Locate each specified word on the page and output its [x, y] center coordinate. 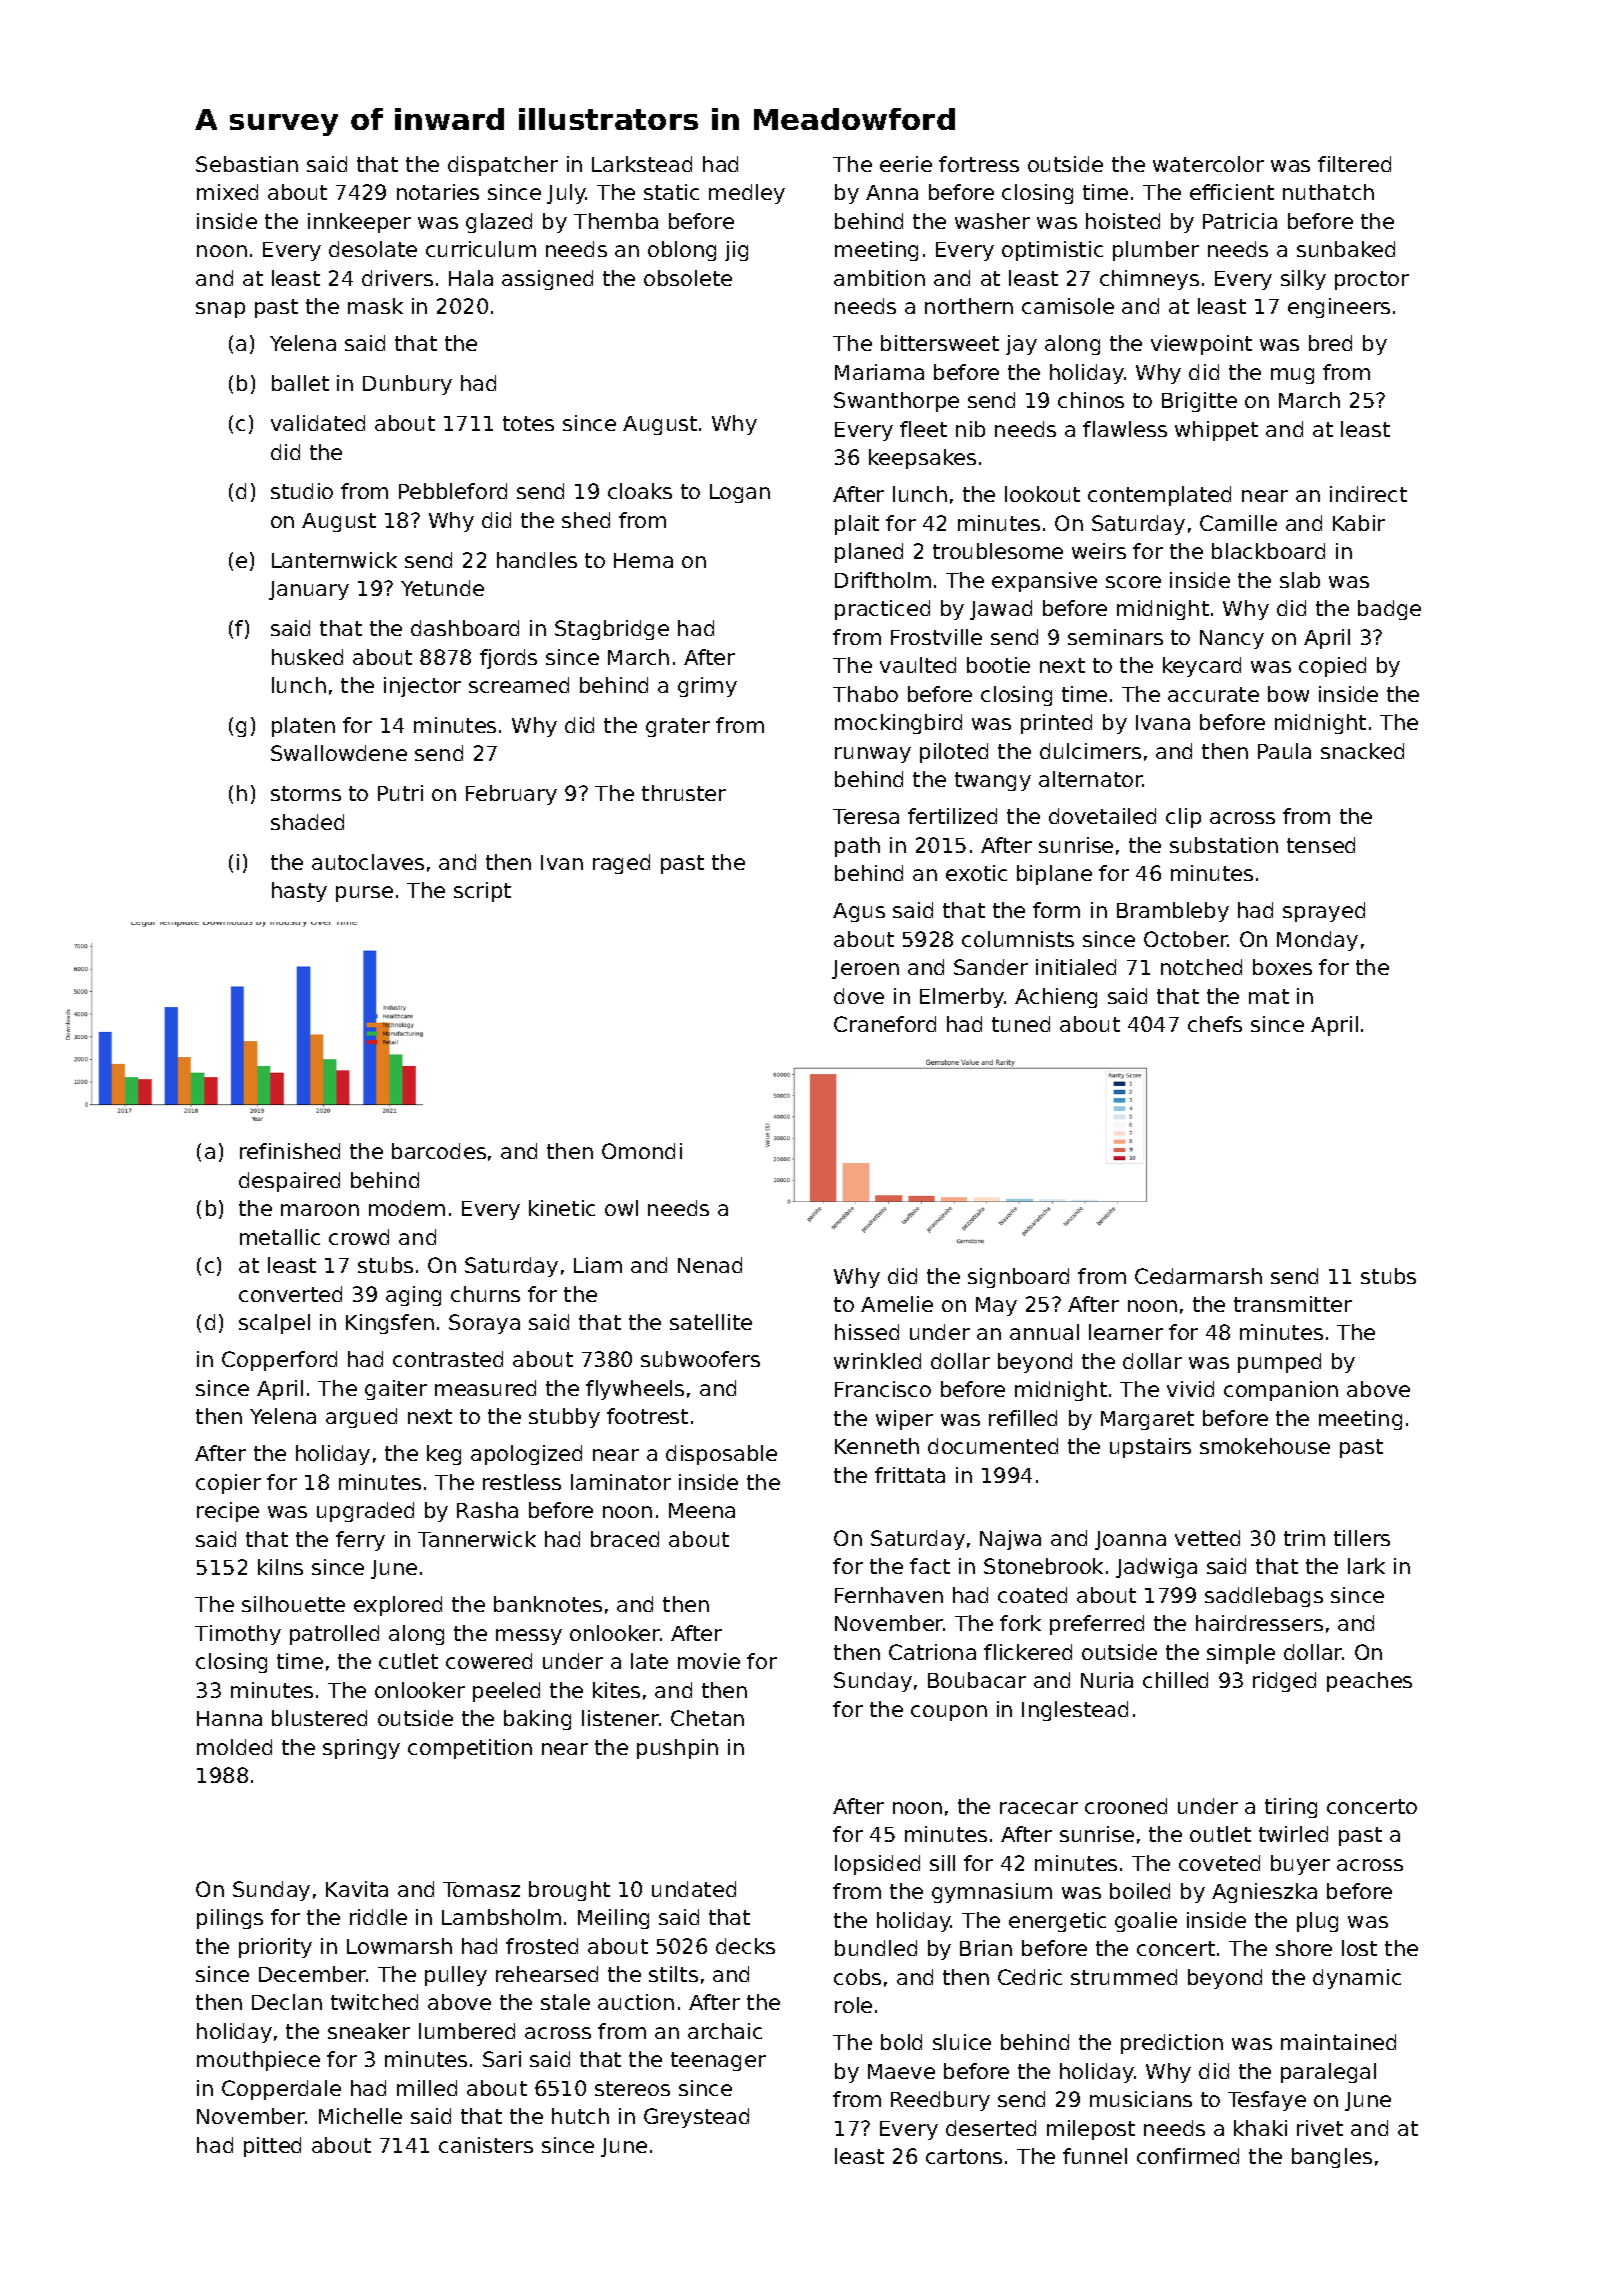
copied [1332, 667]
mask [375, 306]
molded [234, 1747]
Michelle [360, 2116]
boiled [1140, 1891]
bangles [1332, 2158]
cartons [964, 2156]
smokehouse [1265, 1446]
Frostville [936, 637]
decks [745, 1946]
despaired [289, 1182]
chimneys [1149, 280]
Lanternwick [334, 560]
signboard [1018, 1278]
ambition [879, 278]
